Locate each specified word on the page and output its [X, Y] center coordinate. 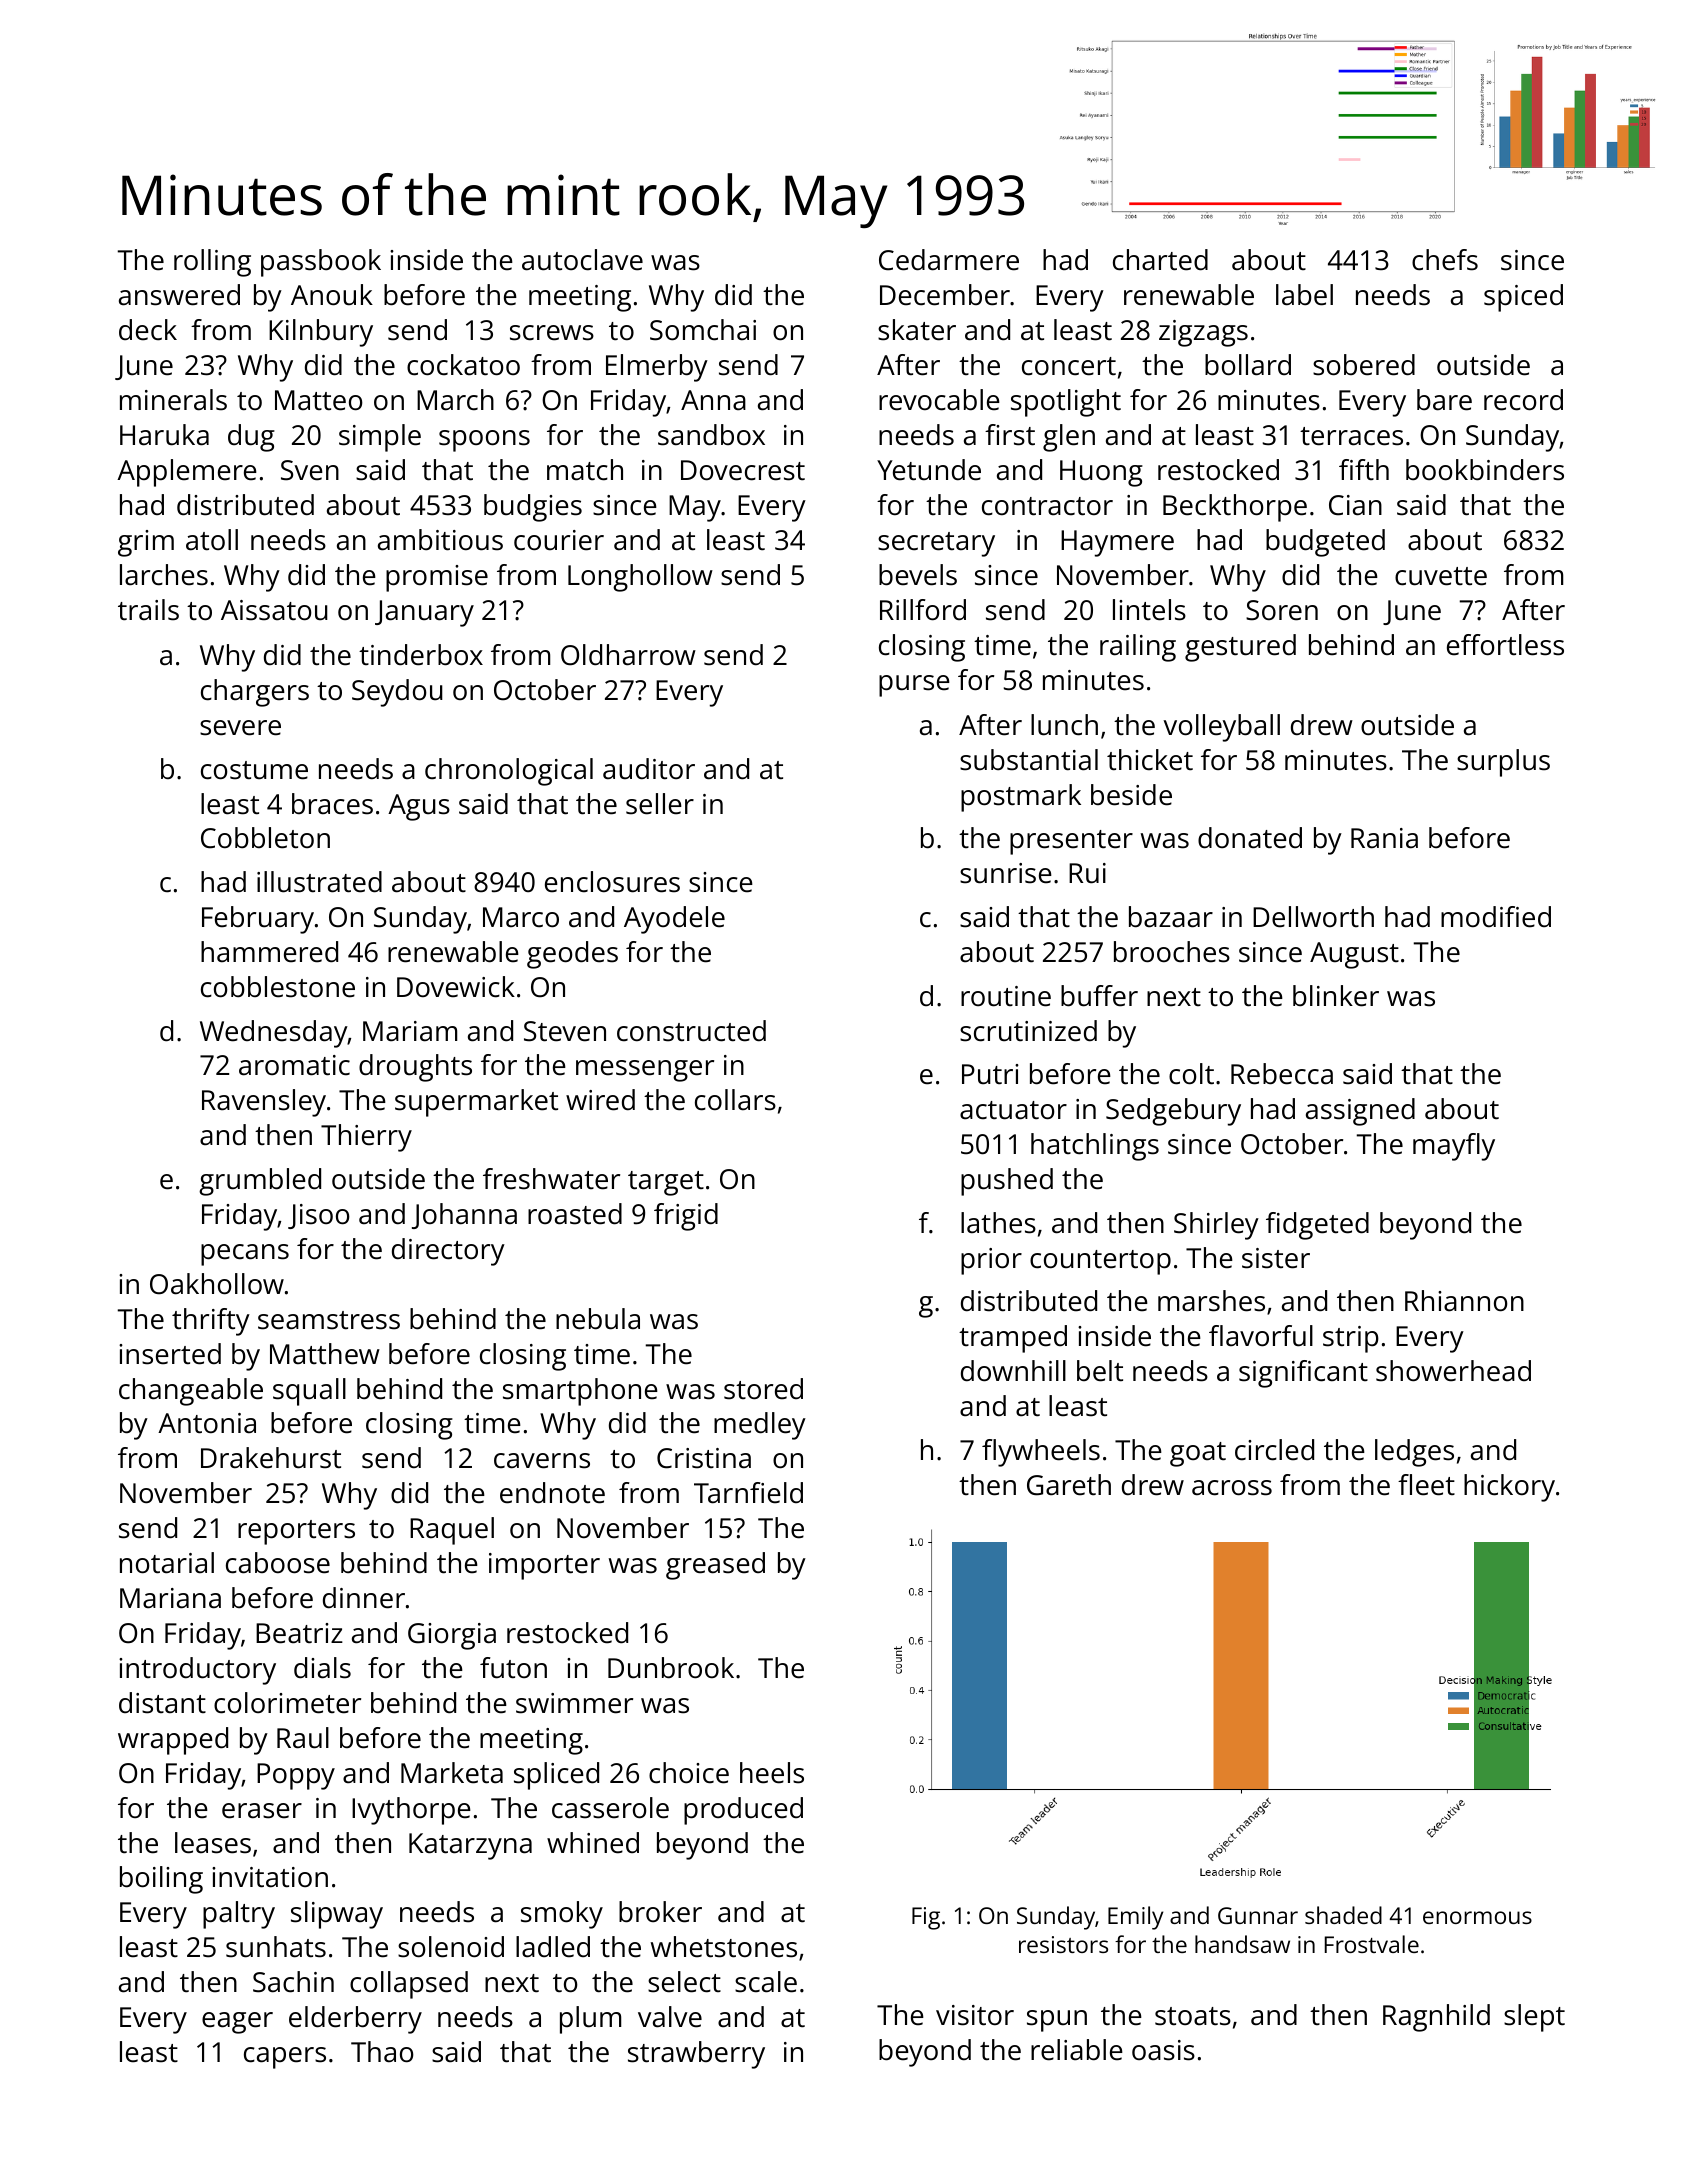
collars [735, 1100]
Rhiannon [1464, 1301]
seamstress [329, 1320]
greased [715, 1566]
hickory [1509, 1488]
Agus [419, 807]
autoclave [582, 260]
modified [1496, 917]
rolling [212, 263]
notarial [167, 1563]
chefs [1445, 260]
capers [285, 2058]
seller [660, 804]
